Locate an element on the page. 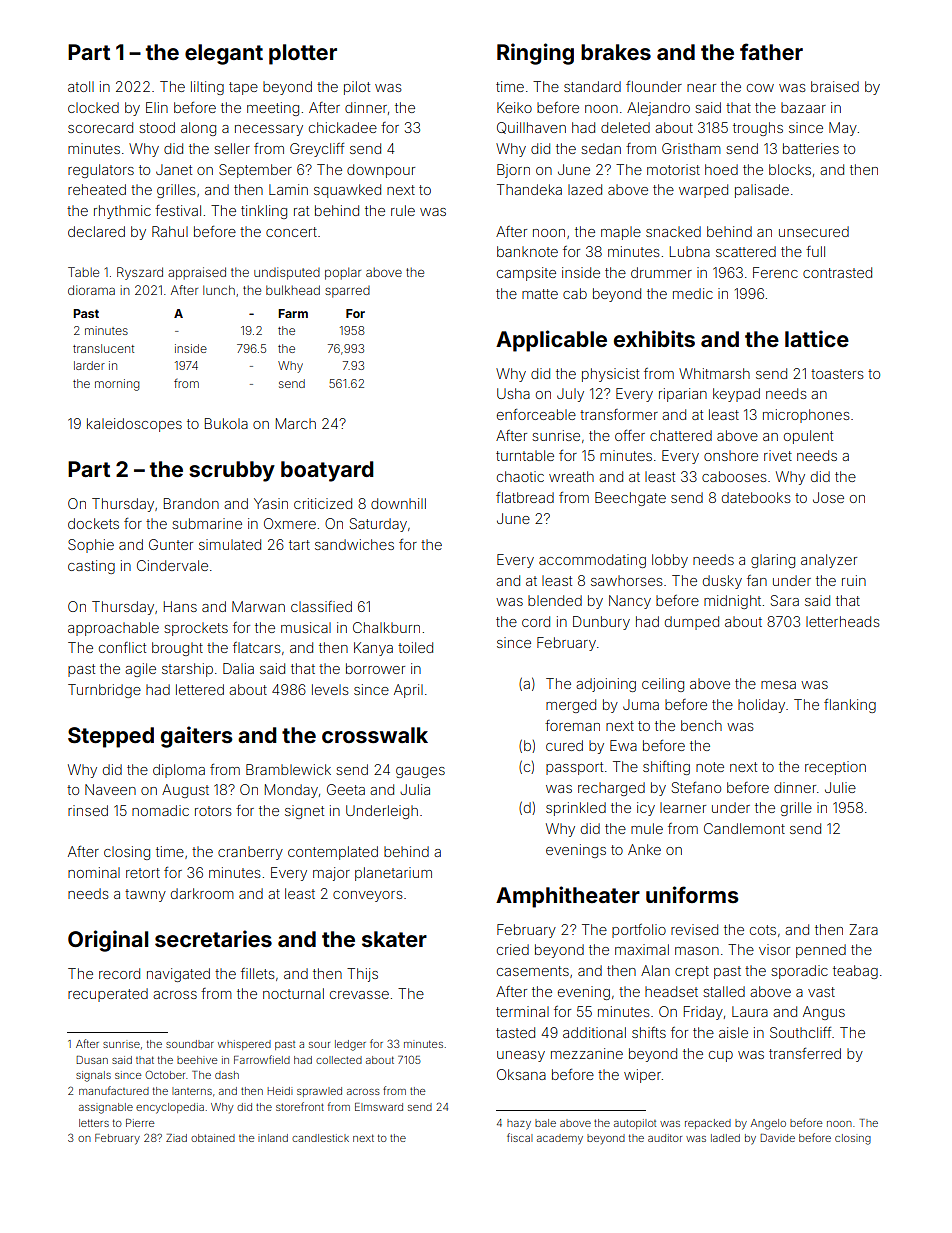 This page has height=1233, width=952. Davide is located at coordinates (778, 1138).
